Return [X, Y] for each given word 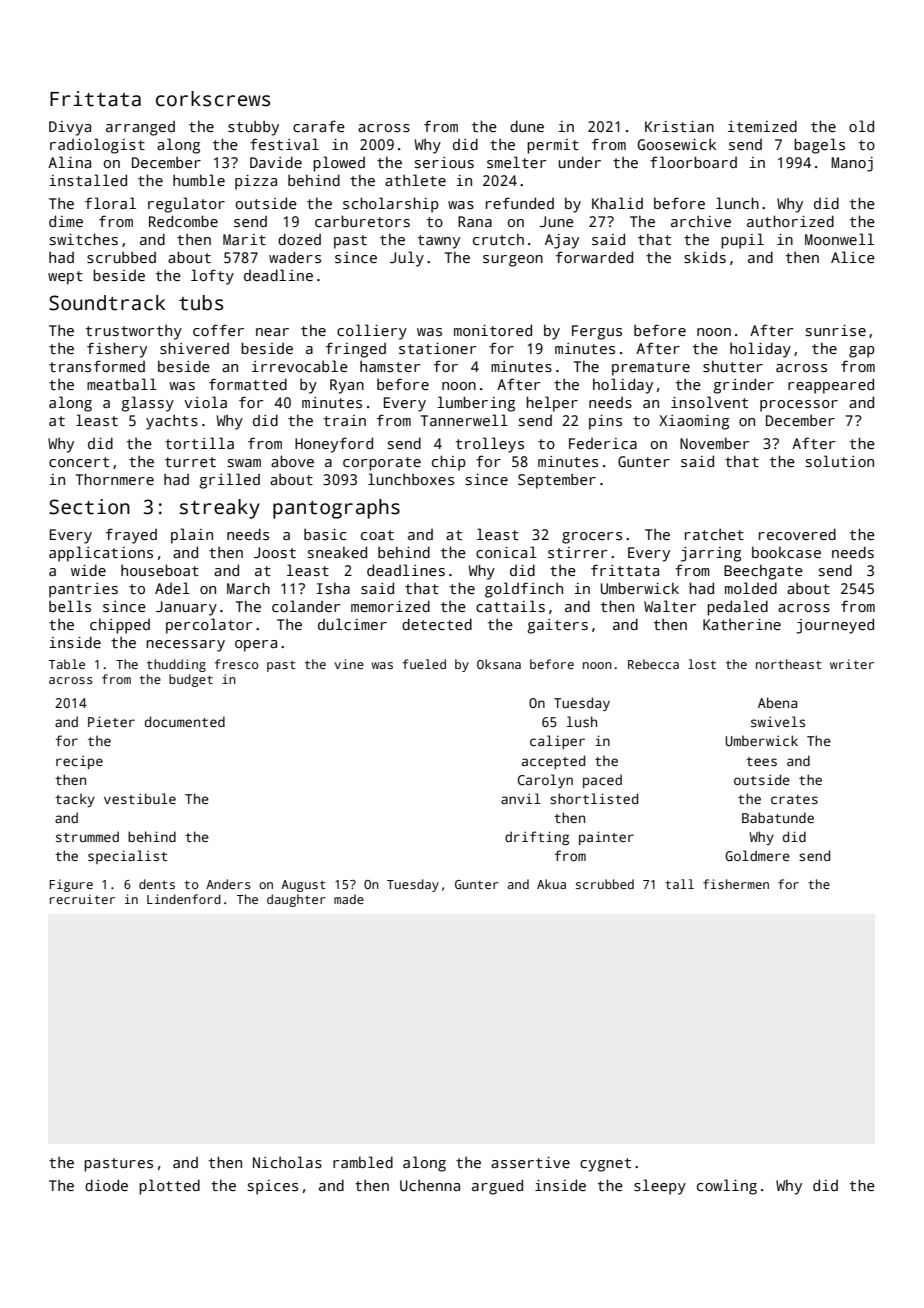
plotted [169, 1187]
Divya [70, 128]
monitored [493, 330]
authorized [790, 221]
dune [527, 126]
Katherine [742, 624]
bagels [819, 146]
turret [190, 462]
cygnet [605, 1165]
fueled [424, 664]
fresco [236, 664]
